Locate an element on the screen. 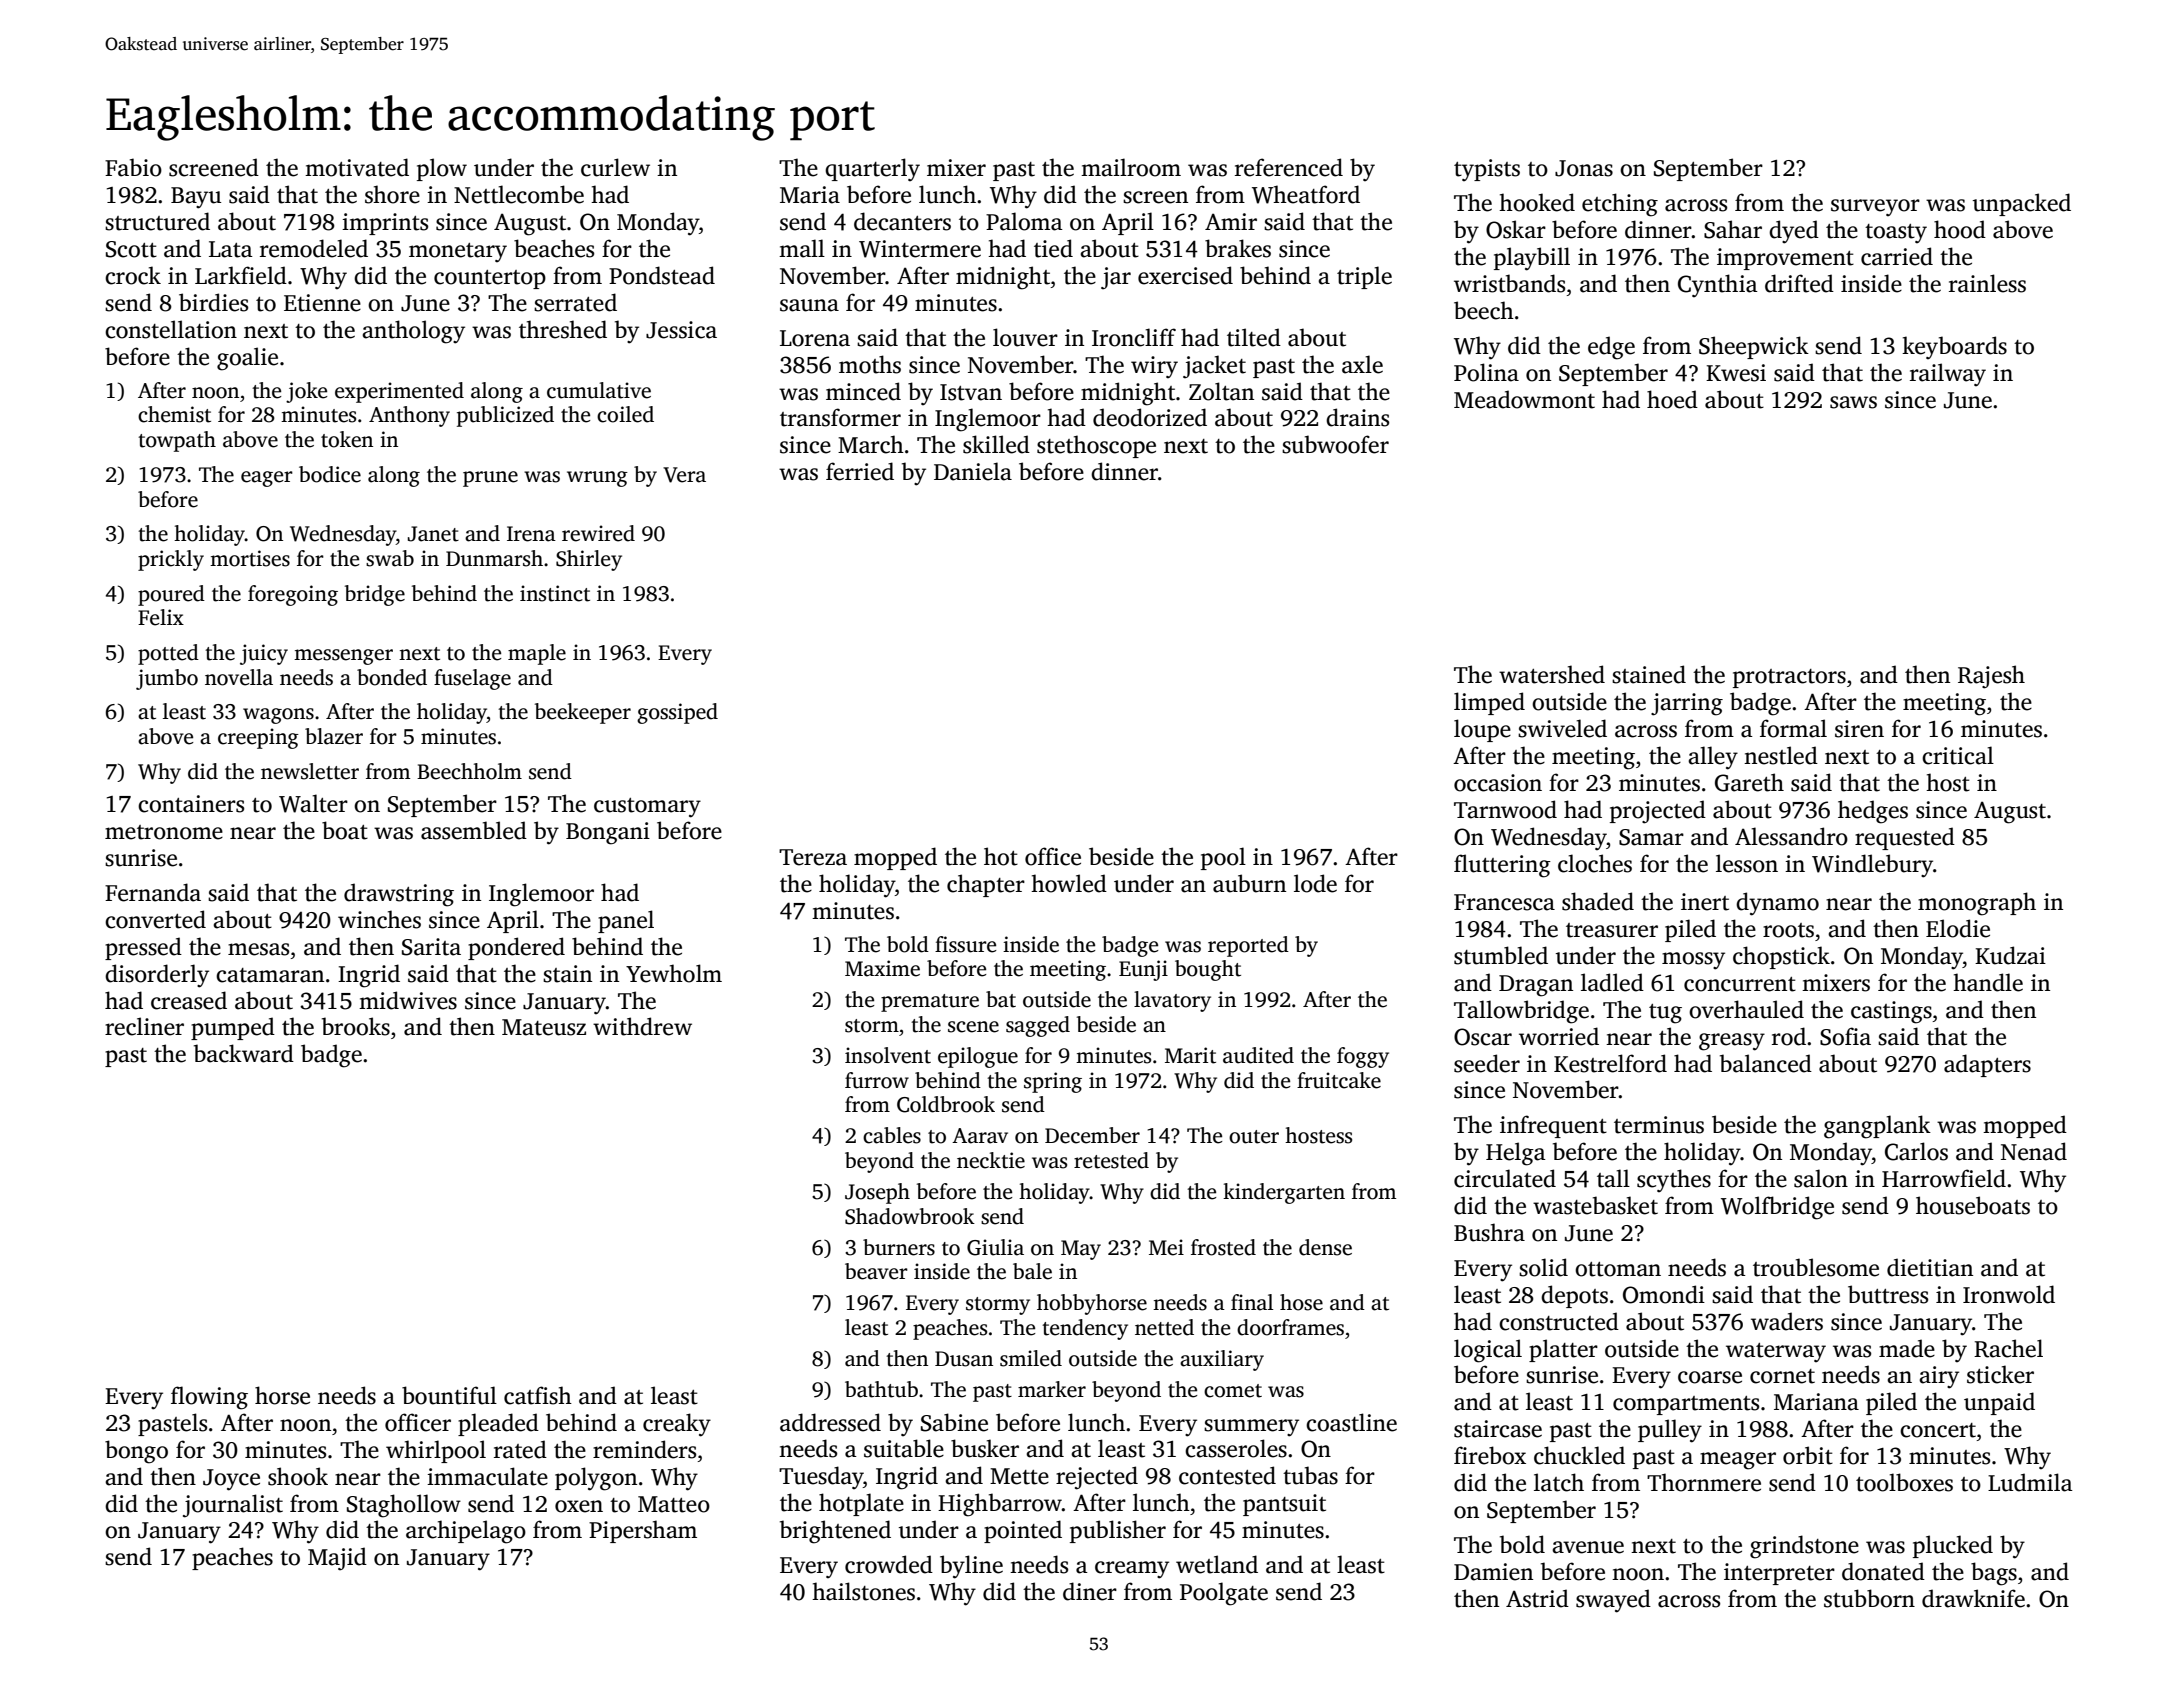  swayed is located at coordinates (1613, 1601).
